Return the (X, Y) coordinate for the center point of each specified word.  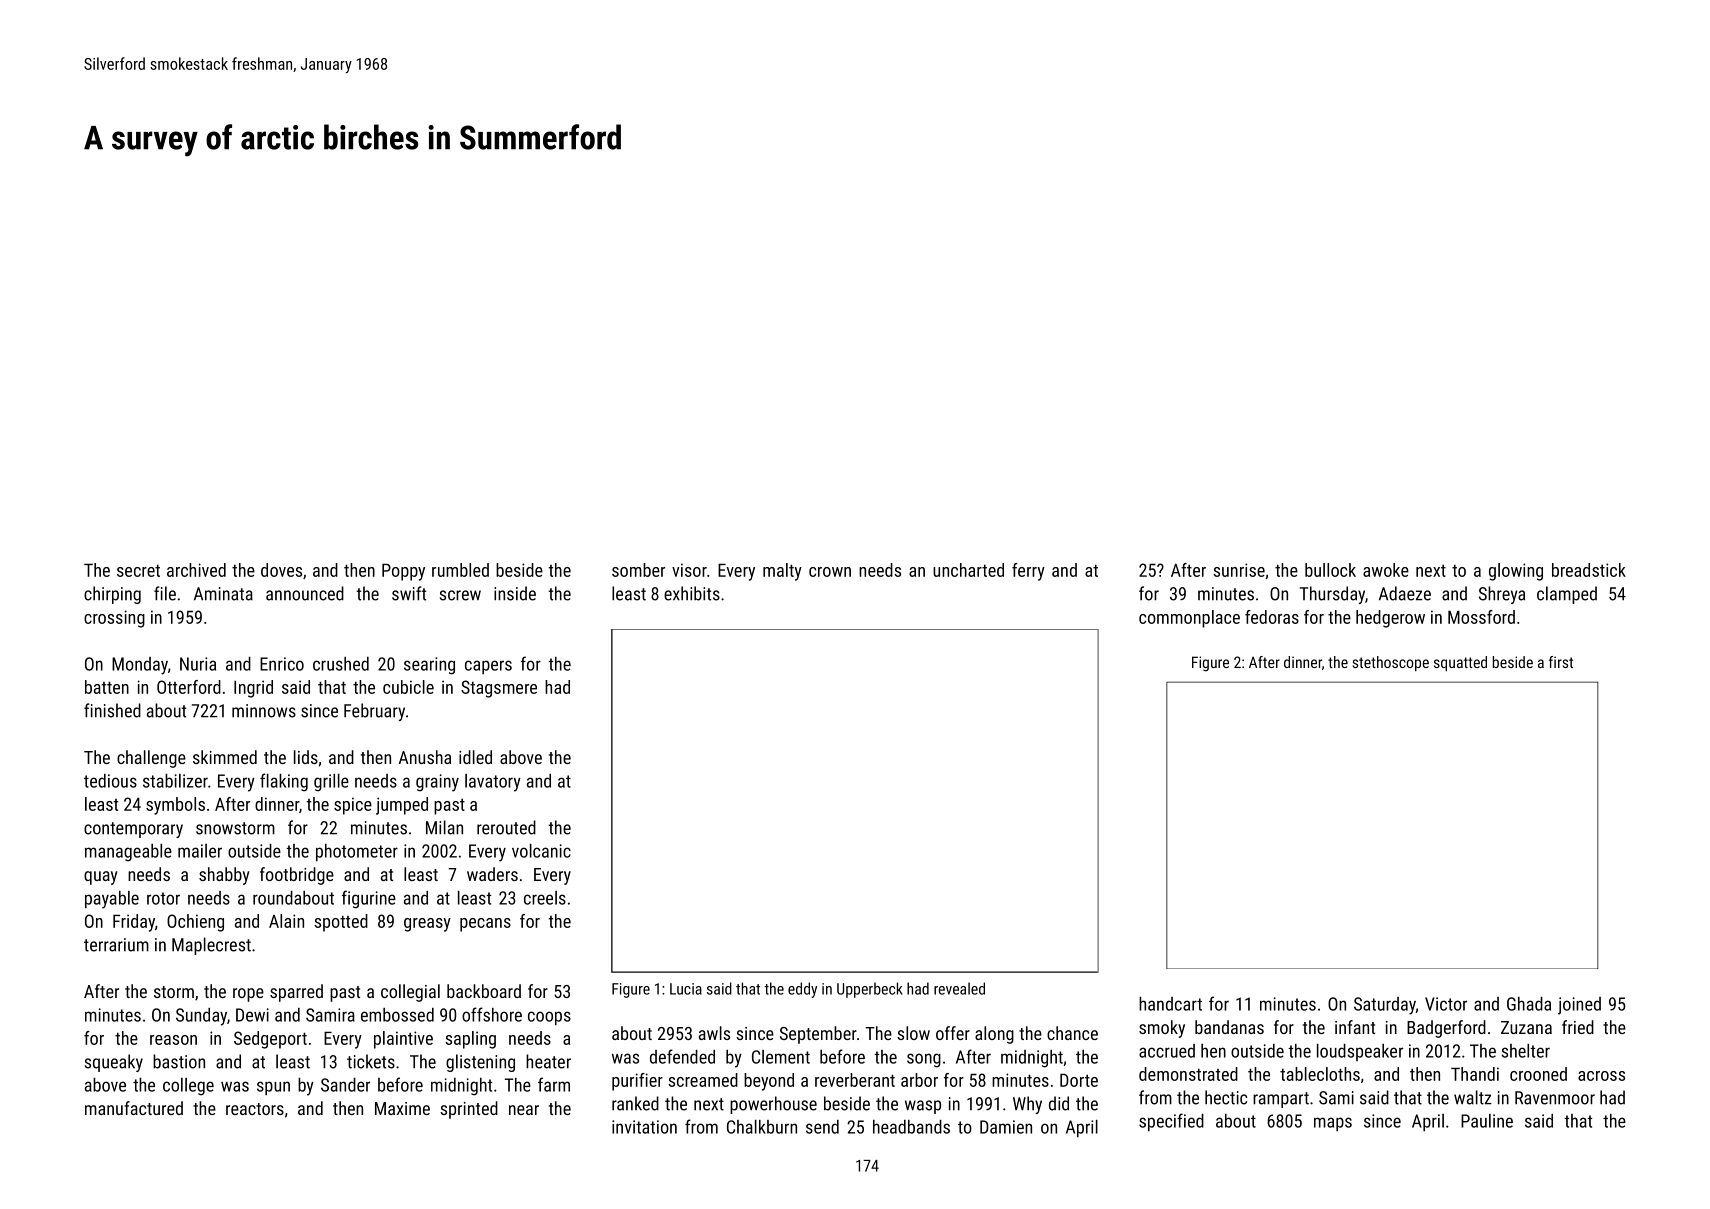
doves (281, 570)
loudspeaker (1360, 1052)
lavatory (493, 783)
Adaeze (1405, 593)
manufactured (134, 1108)
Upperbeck (870, 990)
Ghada (1529, 1004)
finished (112, 710)
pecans (485, 925)
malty (782, 572)
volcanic (541, 851)
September (818, 1035)
